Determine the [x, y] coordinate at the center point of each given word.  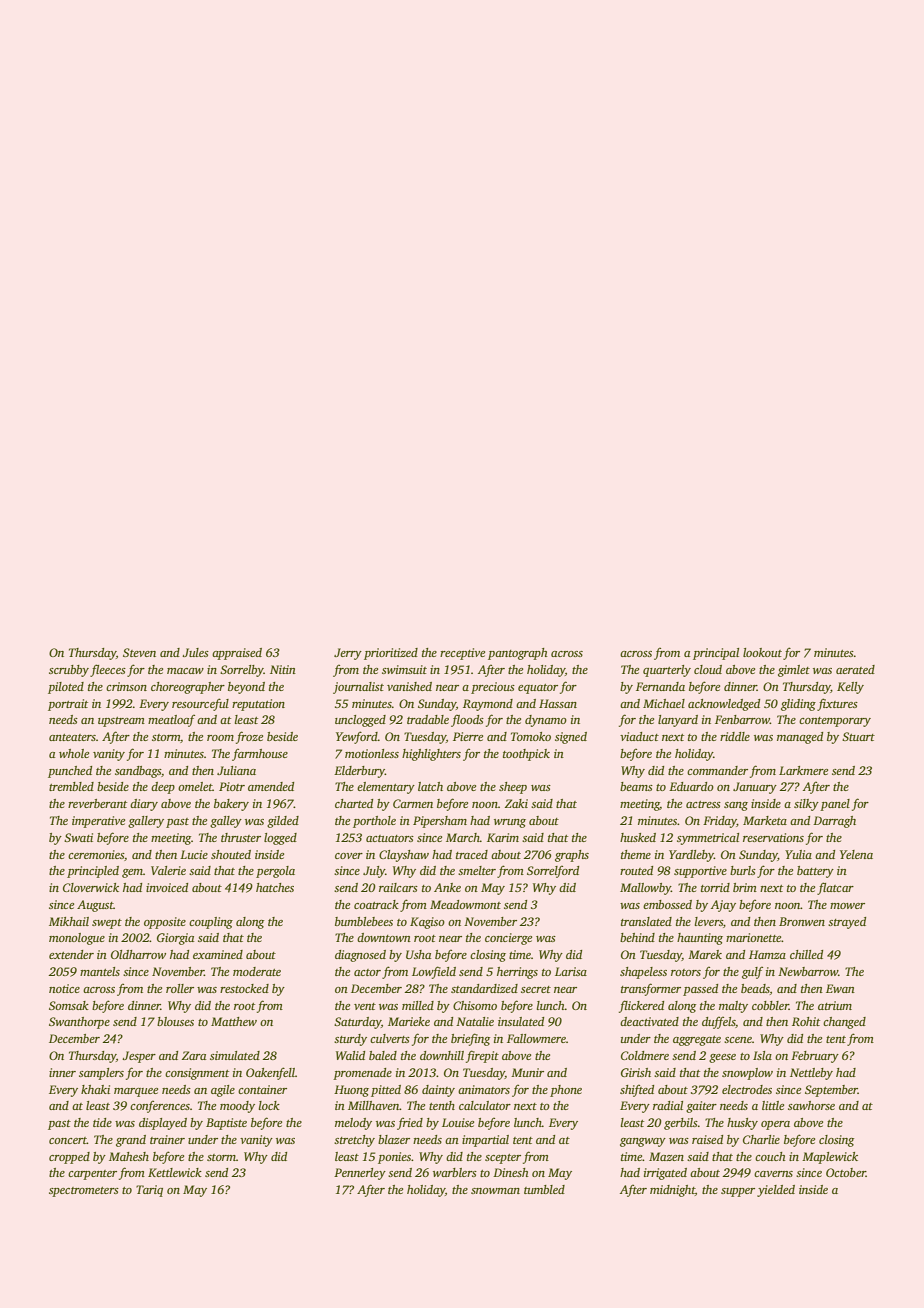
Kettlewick [175, 1172]
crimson [126, 686]
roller [180, 988]
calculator [485, 1105]
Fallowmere [536, 1038]
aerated [855, 669]
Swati [78, 837]
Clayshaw [404, 856]
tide [102, 1122]
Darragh [834, 822]
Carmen [413, 803]
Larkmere [803, 770]
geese [722, 1058]
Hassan [558, 703]
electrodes [747, 1089]
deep [163, 788]
